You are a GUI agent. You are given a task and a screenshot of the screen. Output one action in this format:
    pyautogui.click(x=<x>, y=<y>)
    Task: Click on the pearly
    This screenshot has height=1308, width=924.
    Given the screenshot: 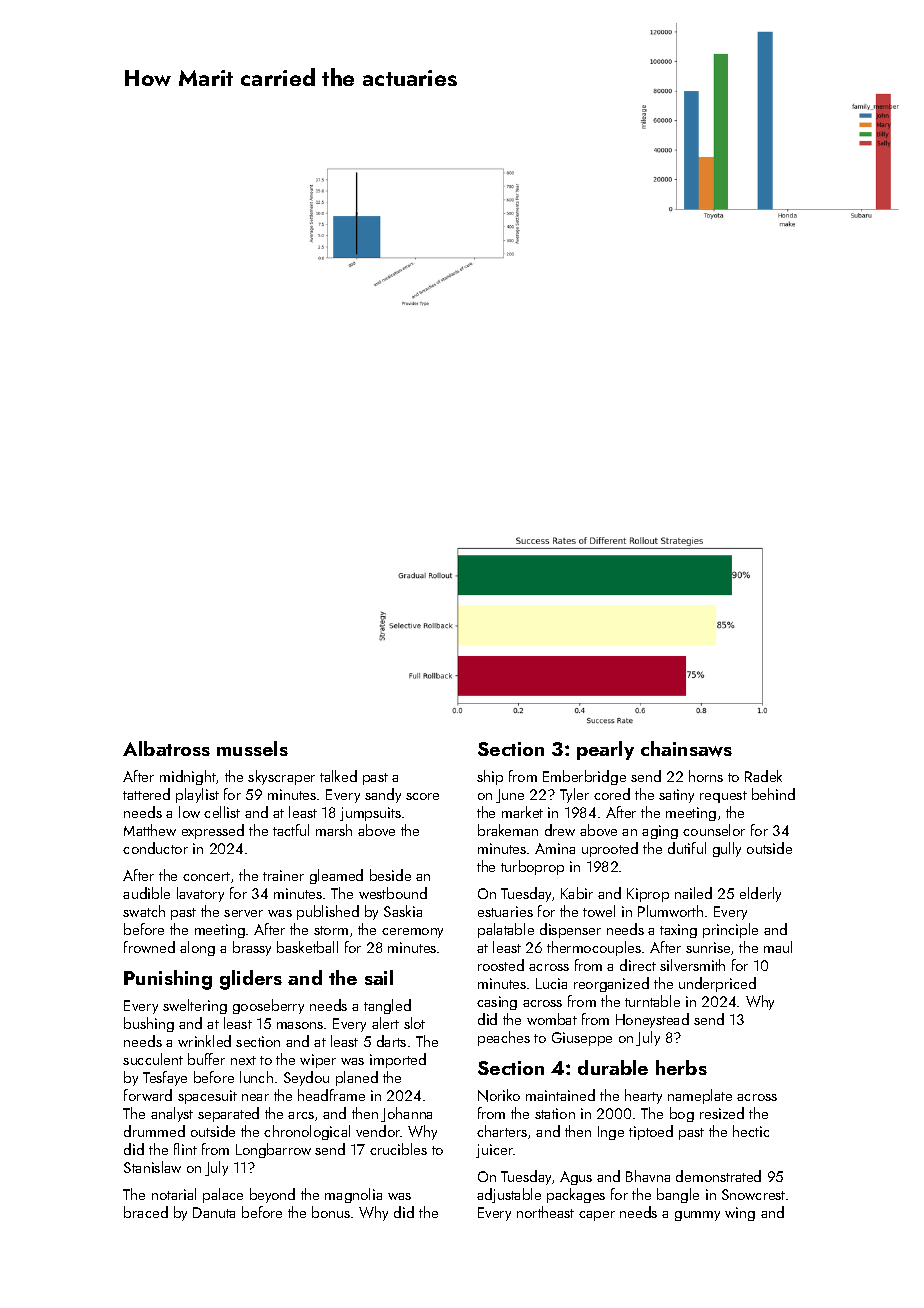 What is the action you would take?
    pyautogui.click(x=605, y=750)
